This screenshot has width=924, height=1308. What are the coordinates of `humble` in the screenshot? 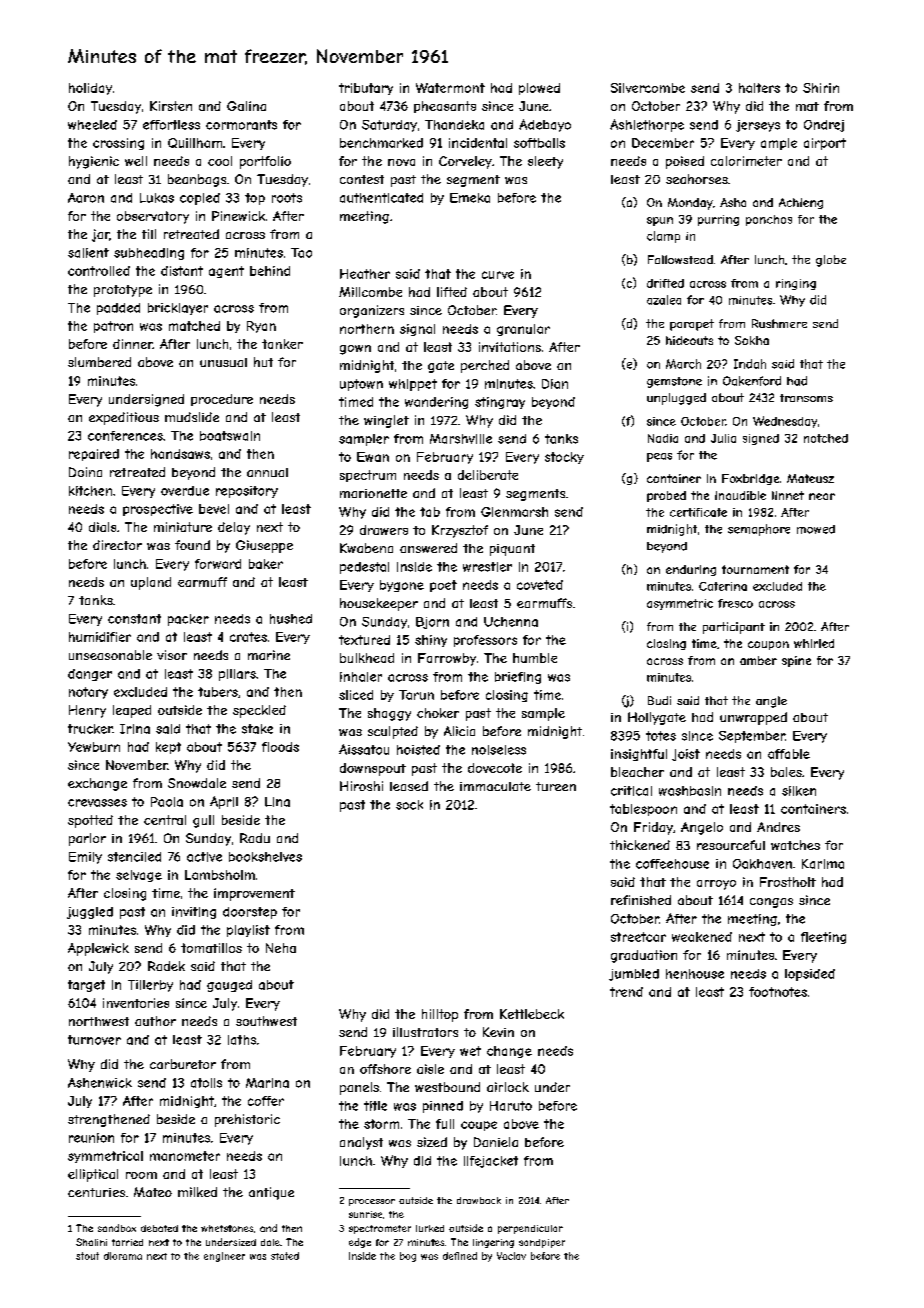 It's located at (535, 658).
